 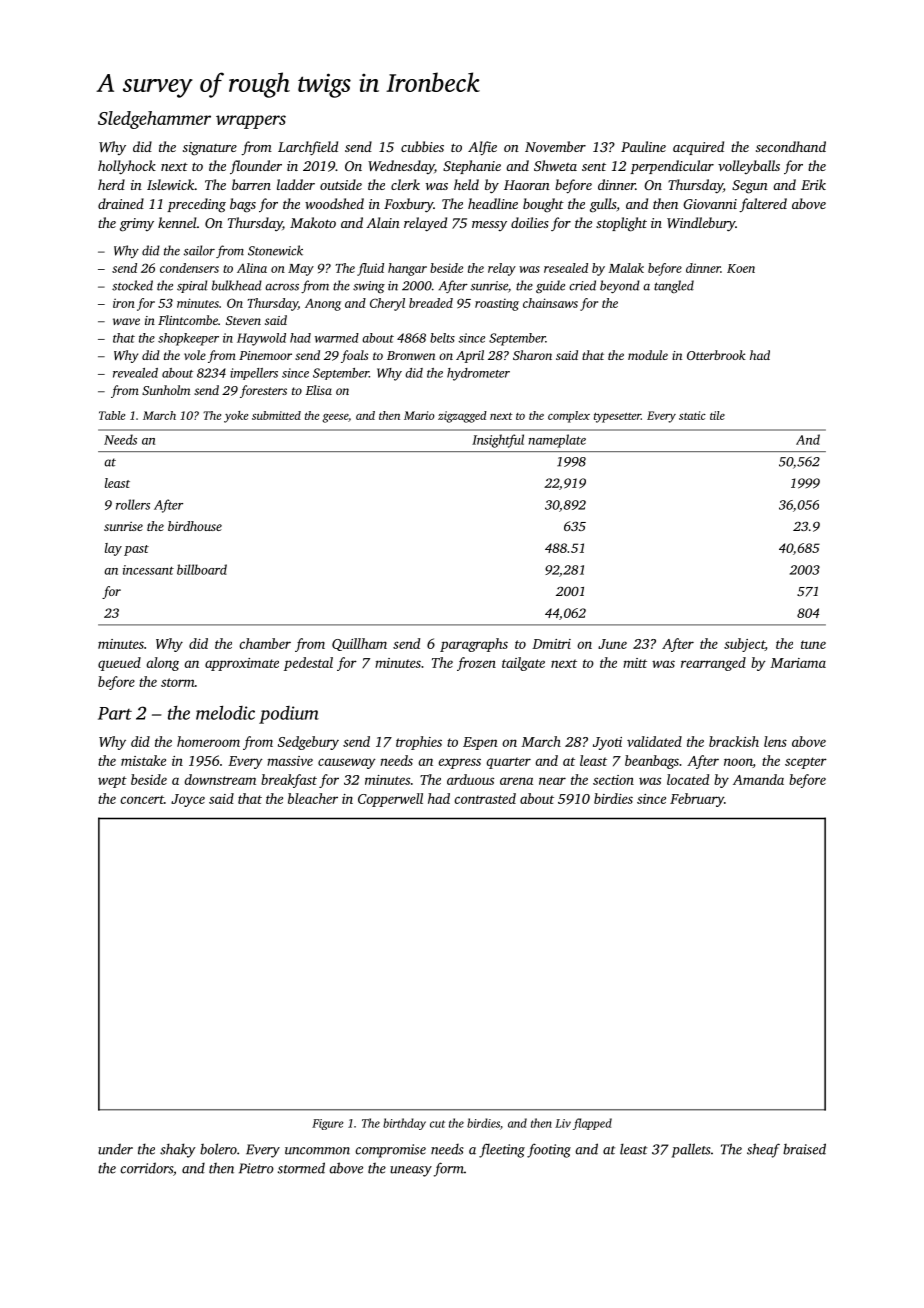 What do you see at coordinates (763, 1150) in the screenshot?
I see `sheaf` at bounding box center [763, 1150].
